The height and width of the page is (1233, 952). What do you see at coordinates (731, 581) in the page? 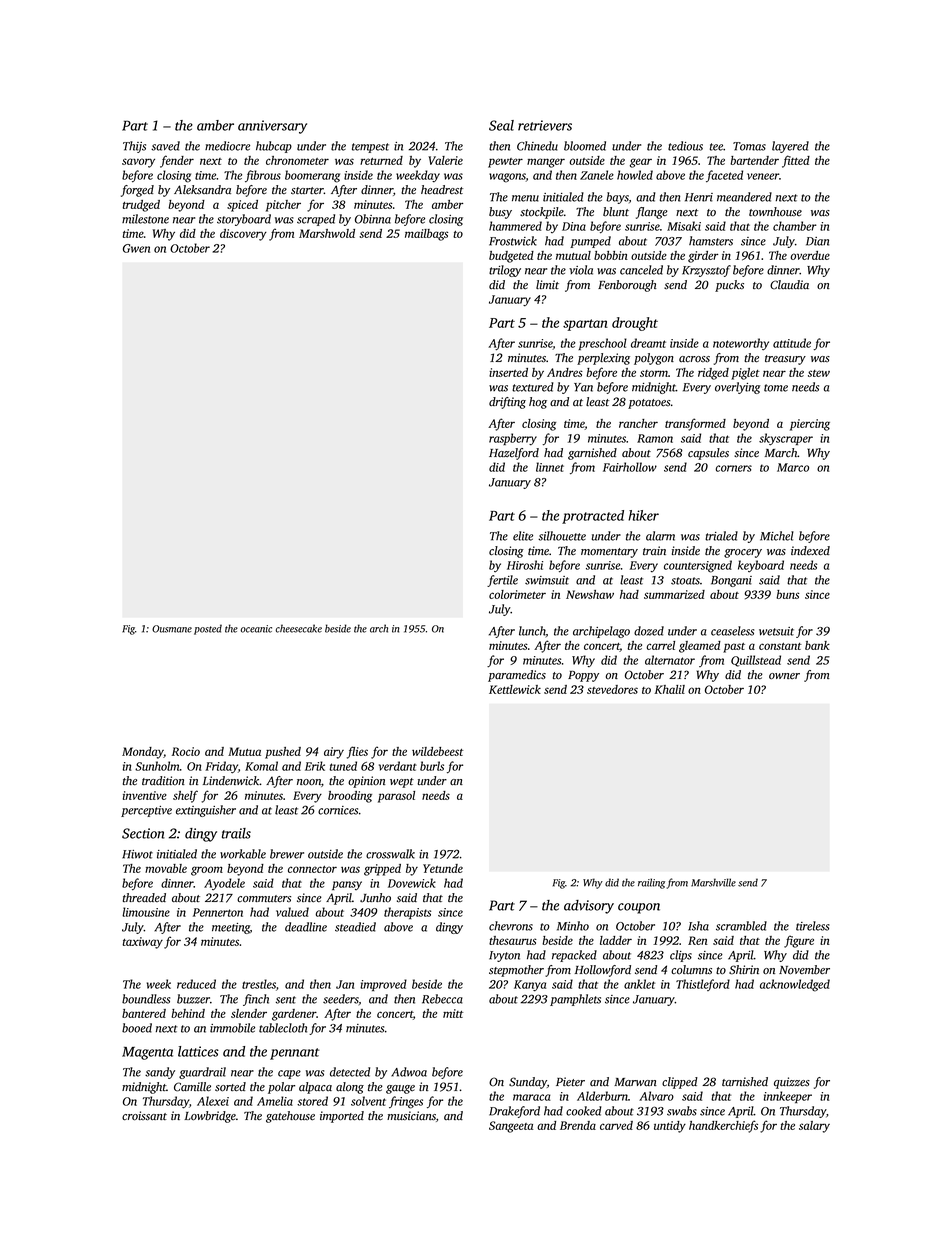
I see `Bongani` at bounding box center [731, 581].
